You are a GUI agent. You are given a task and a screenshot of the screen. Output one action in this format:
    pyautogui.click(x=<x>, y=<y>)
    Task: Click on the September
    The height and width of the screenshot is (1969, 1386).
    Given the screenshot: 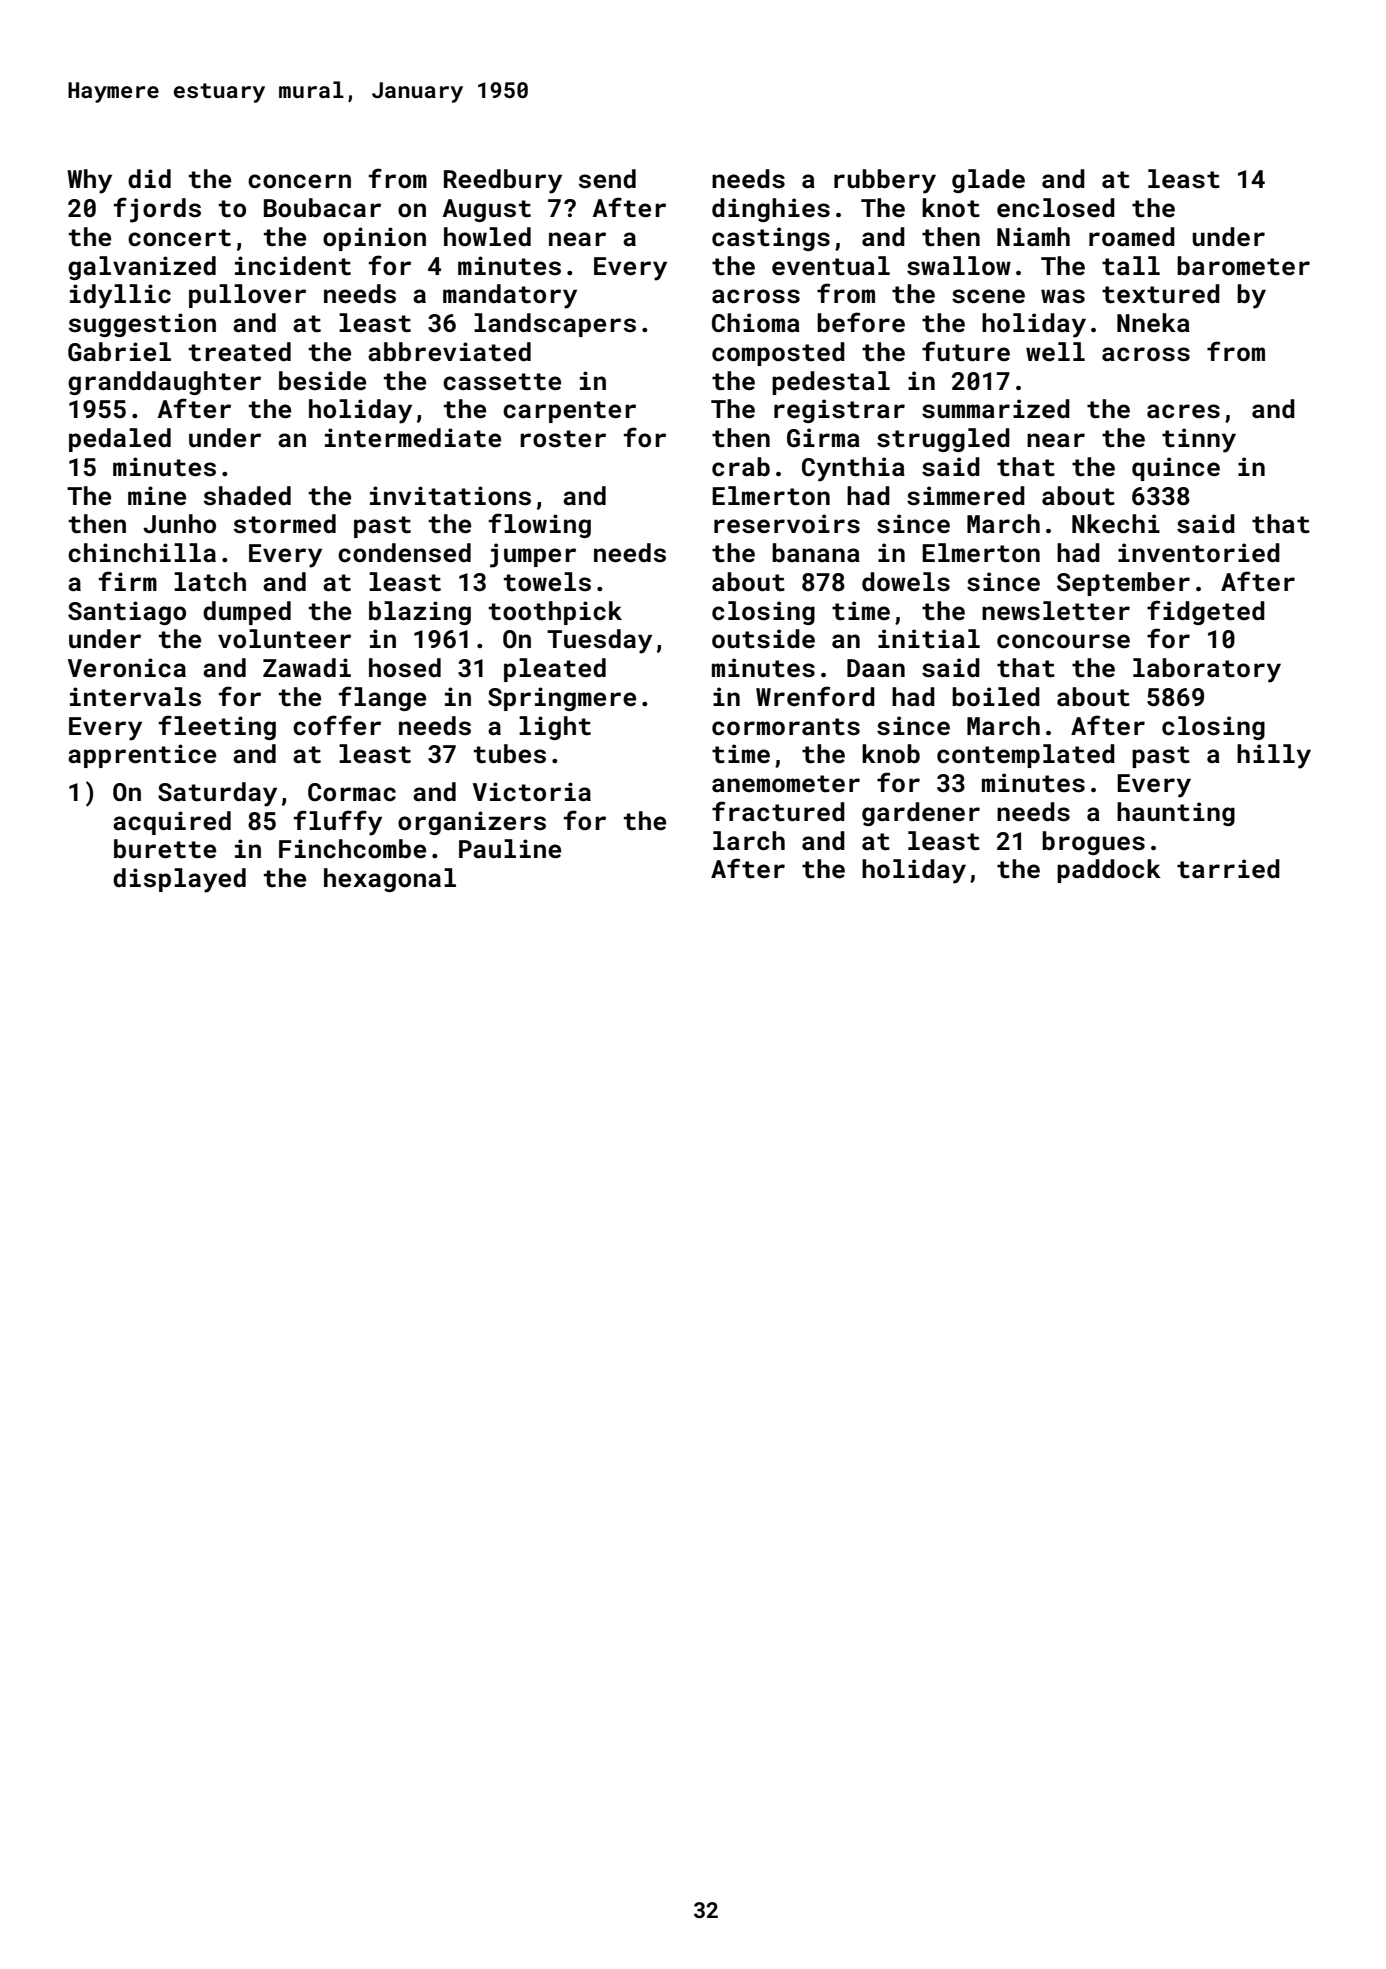 What is the action you would take?
    pyautogui.click(x=1123, y=584)
